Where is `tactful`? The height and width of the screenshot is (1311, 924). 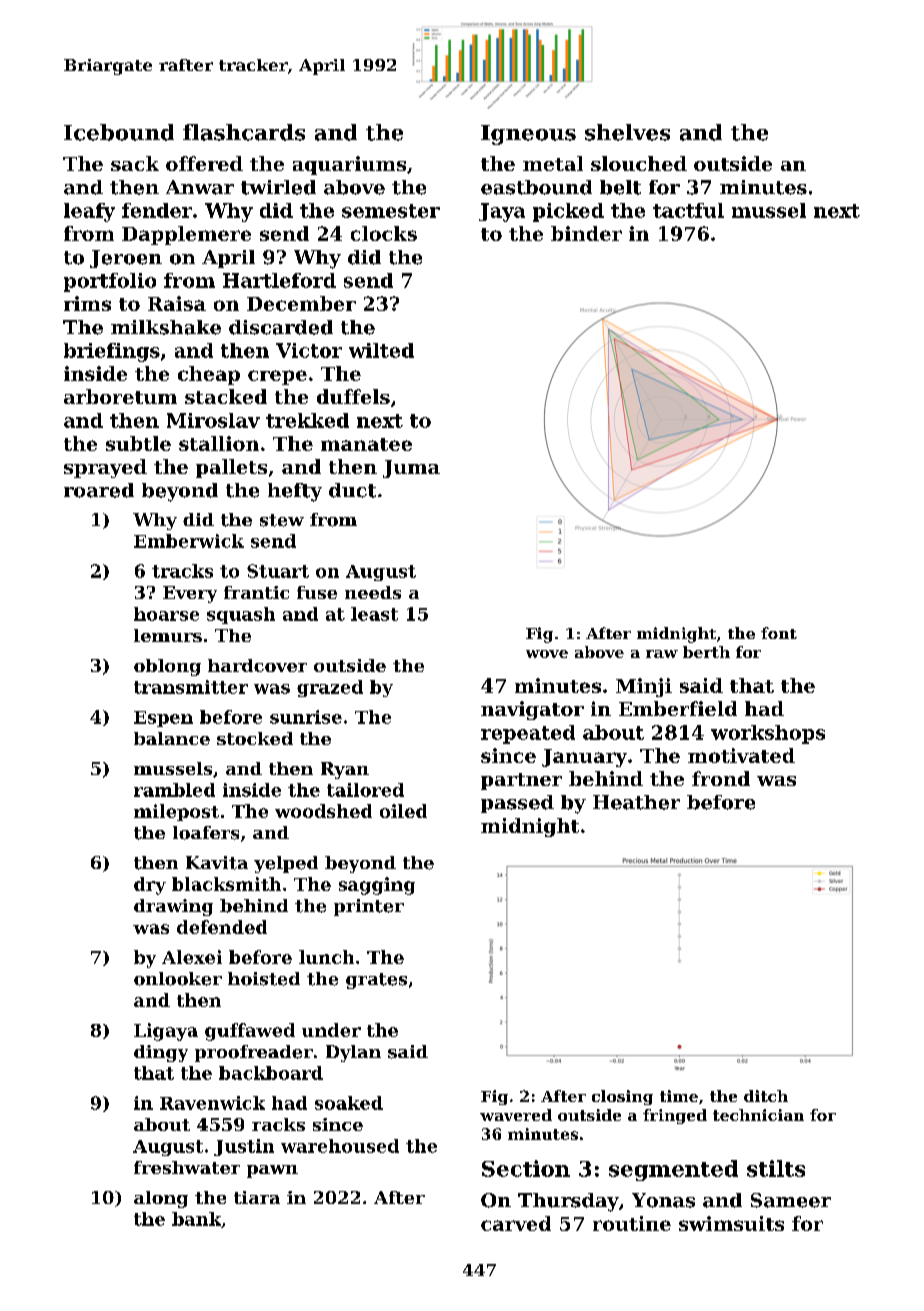
tactful is located at coordinates (688, 210).
